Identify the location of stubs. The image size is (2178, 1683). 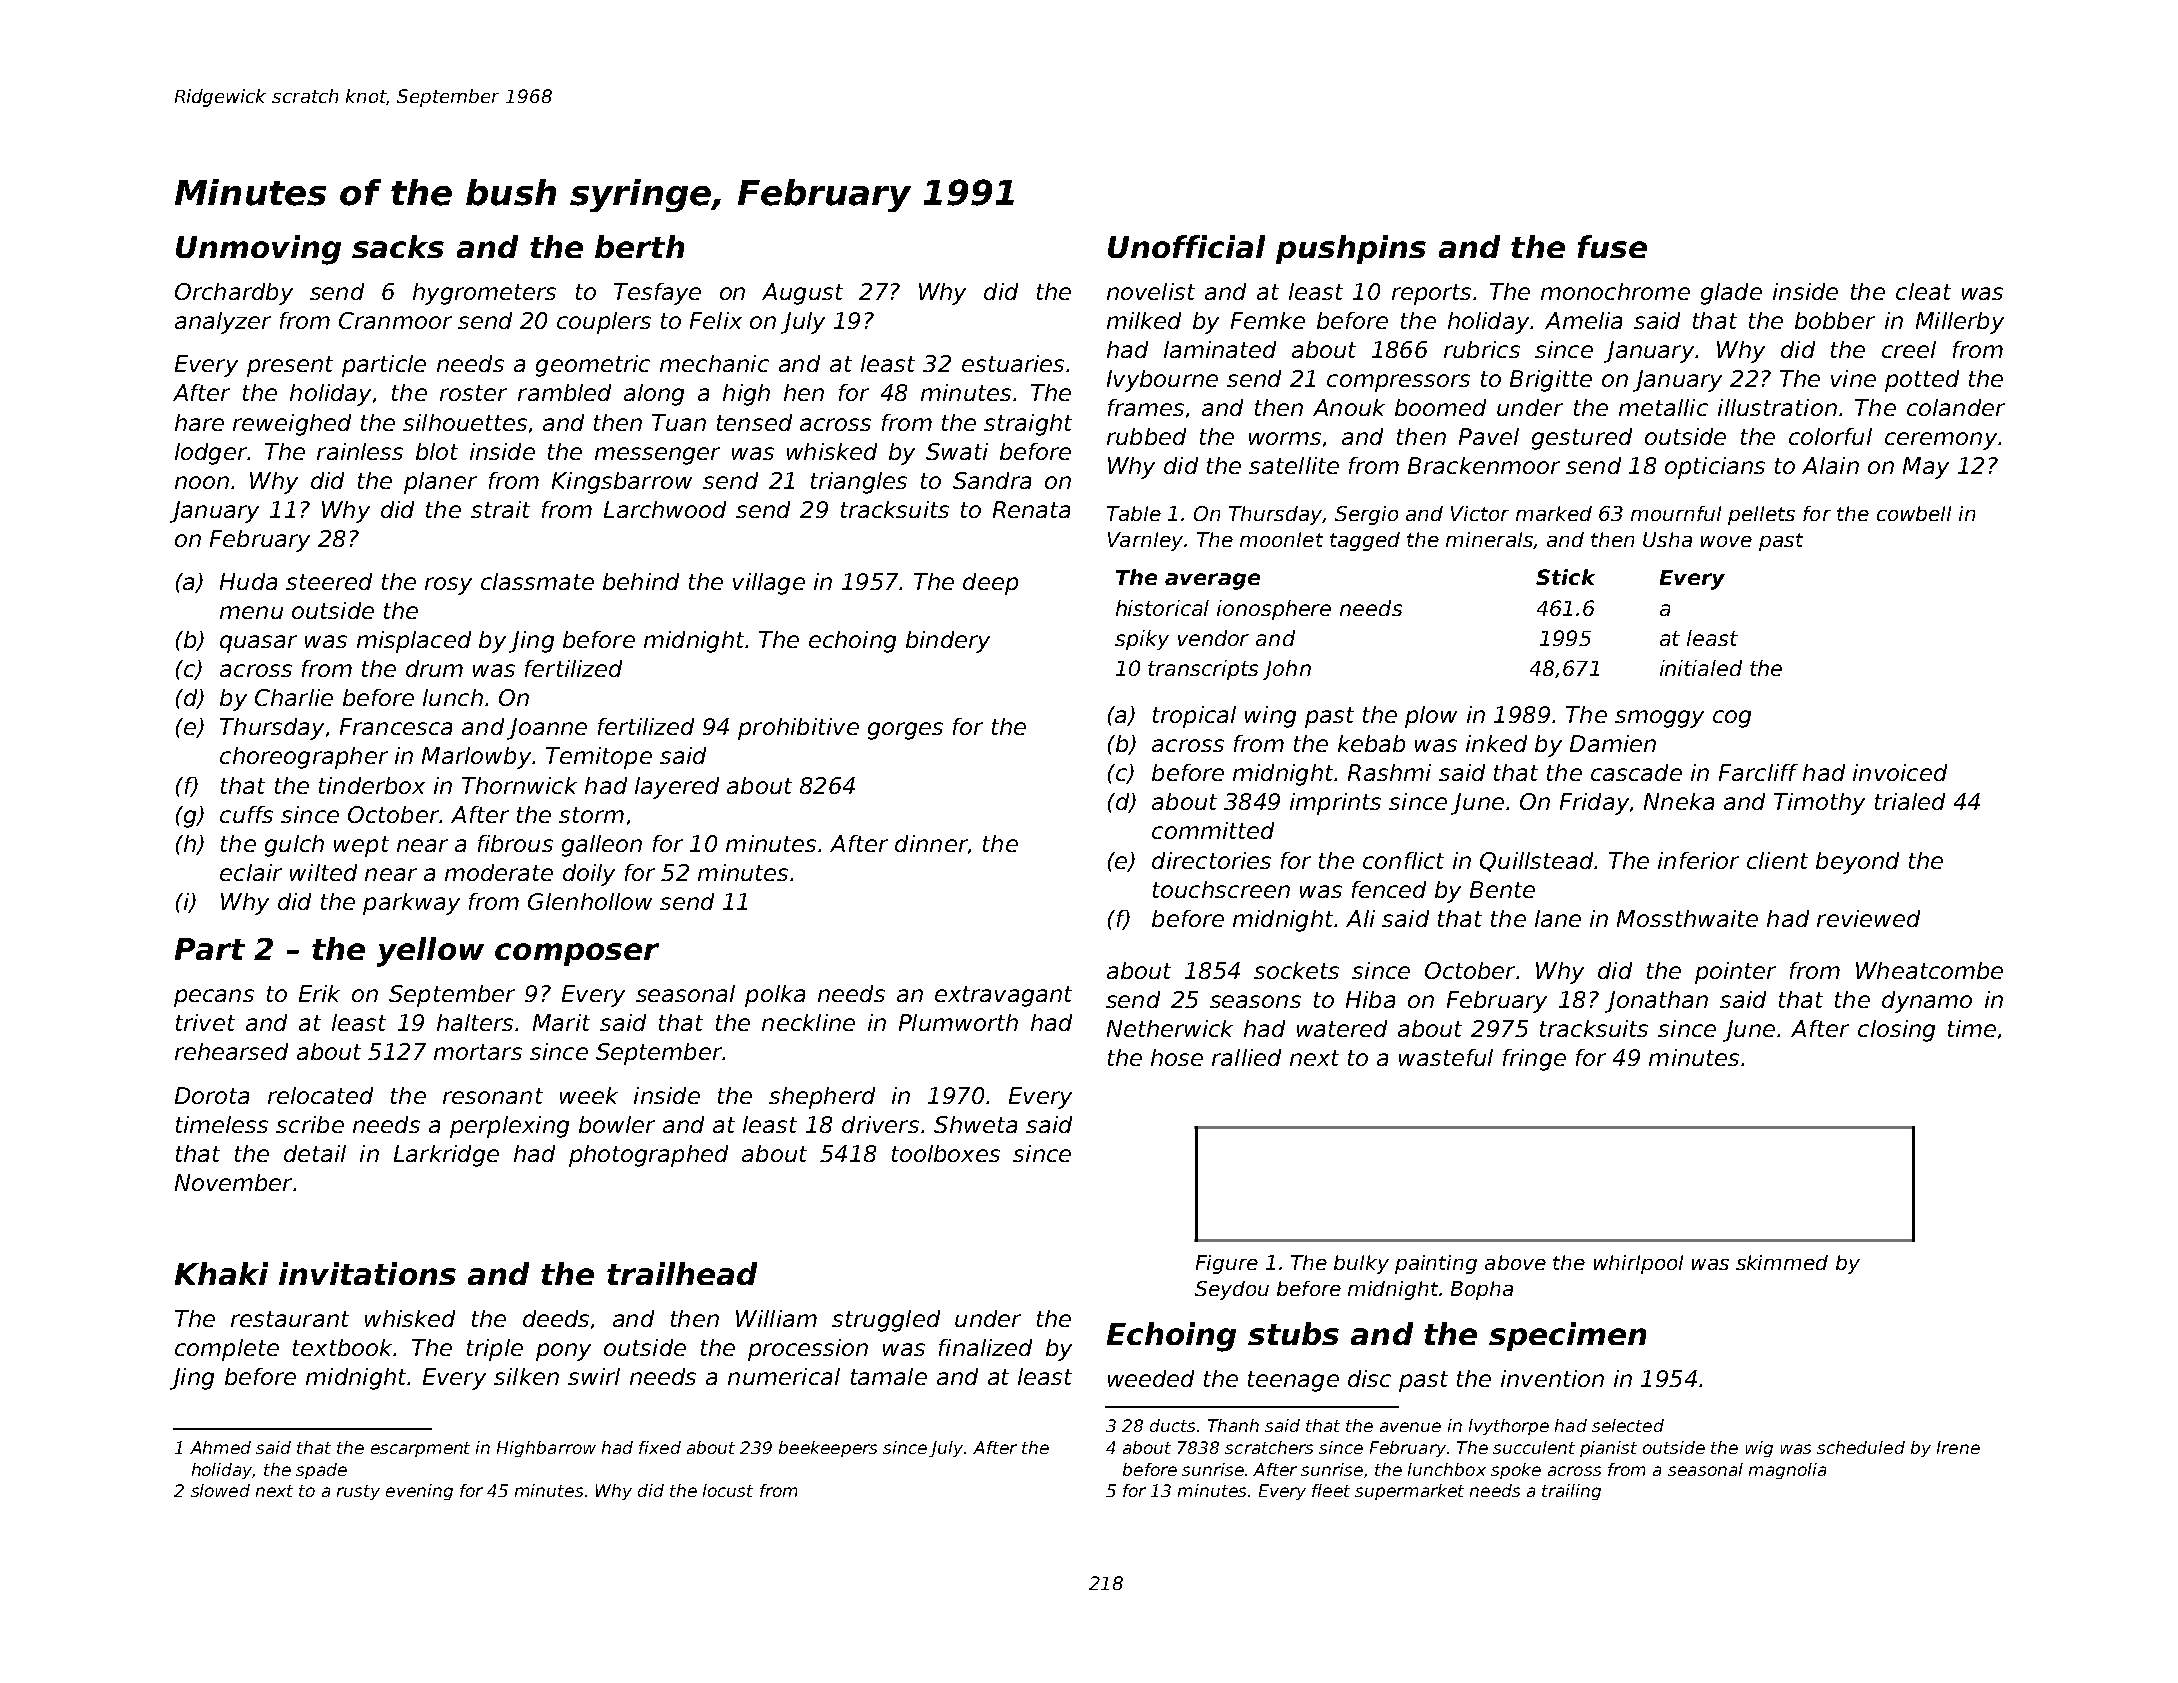
(1293, 1333).
